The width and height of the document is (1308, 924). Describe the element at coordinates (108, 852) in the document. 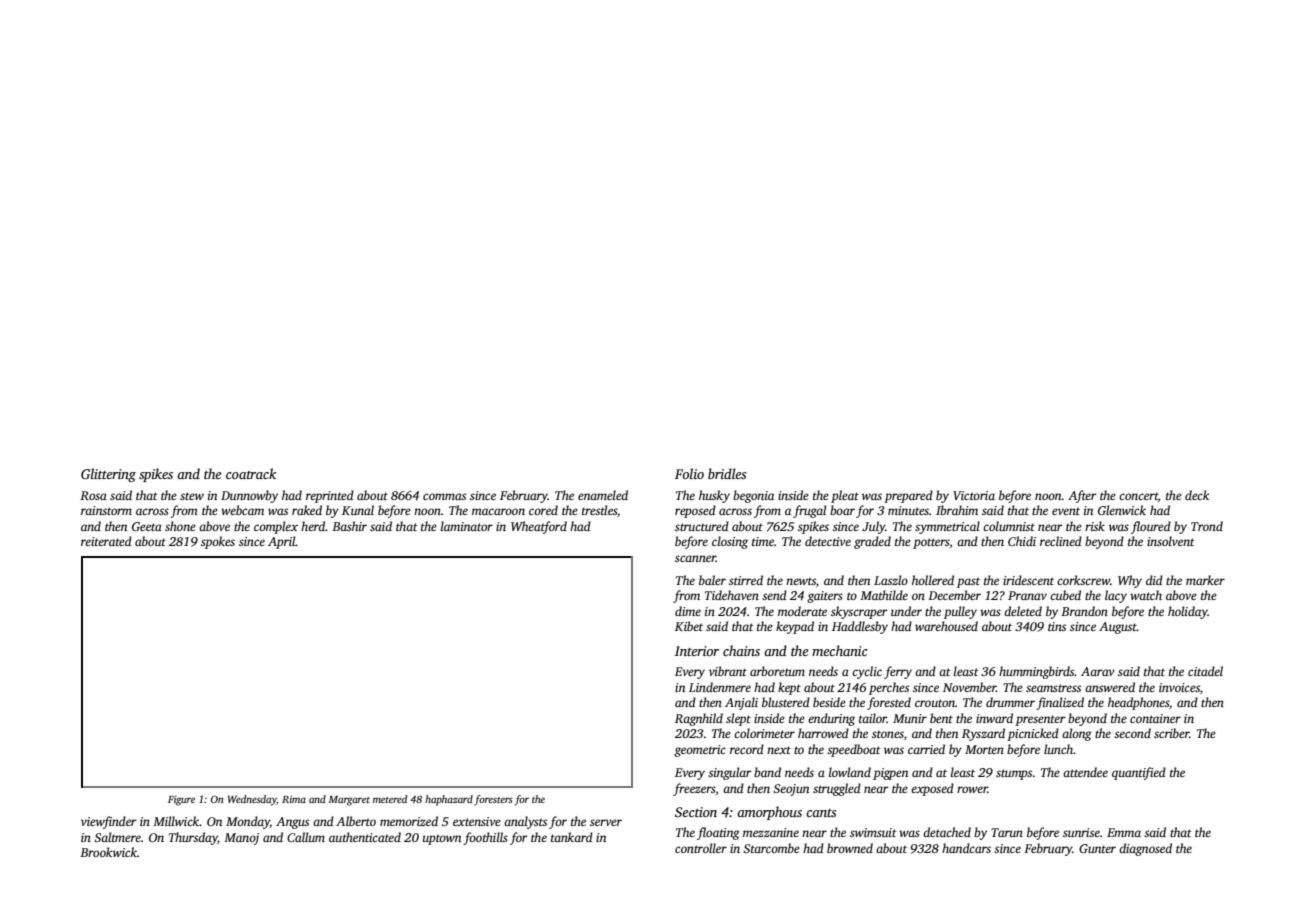

I see `Brookwick` at that location.
